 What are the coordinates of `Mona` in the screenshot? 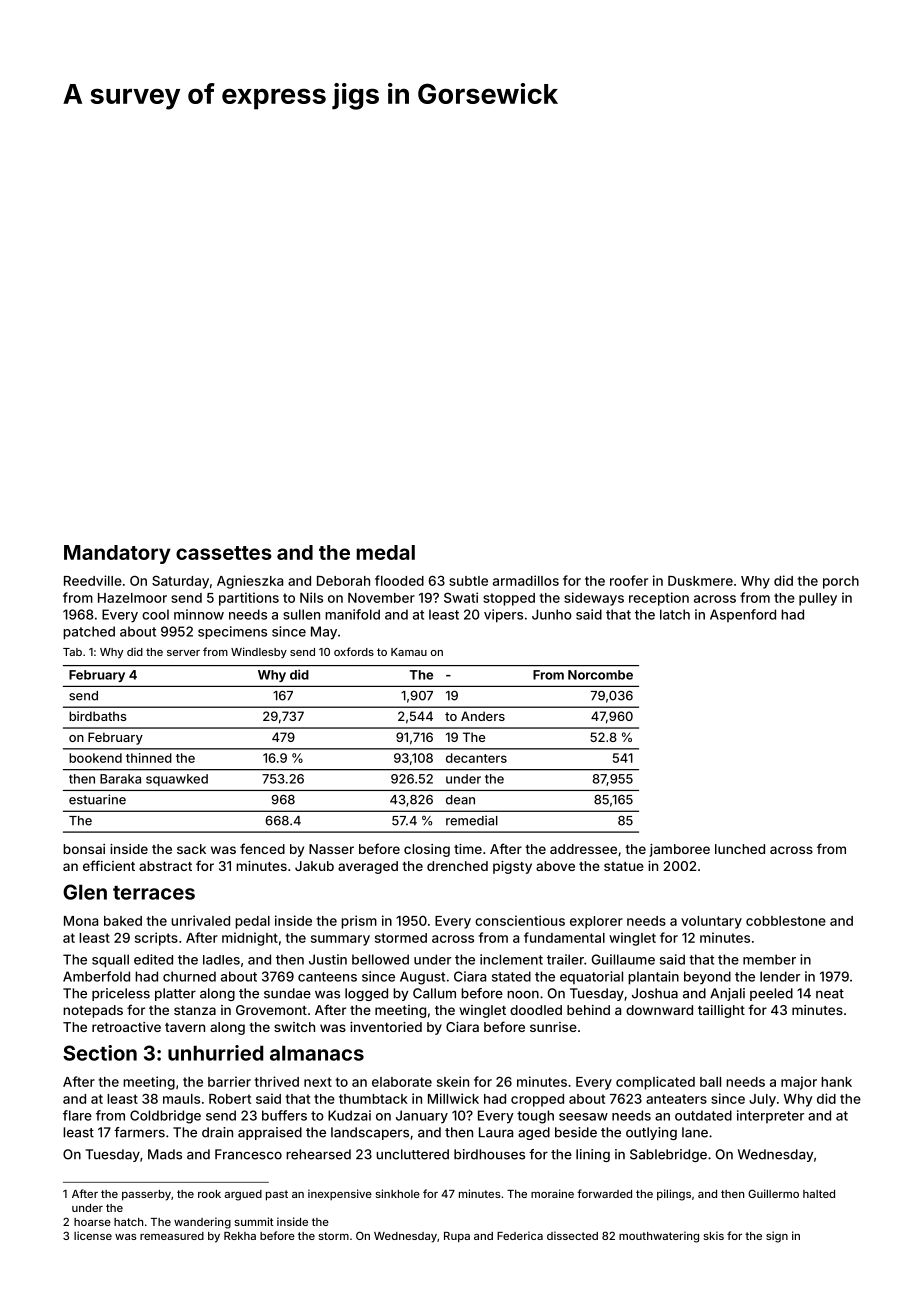 It's located at (81, 921).
